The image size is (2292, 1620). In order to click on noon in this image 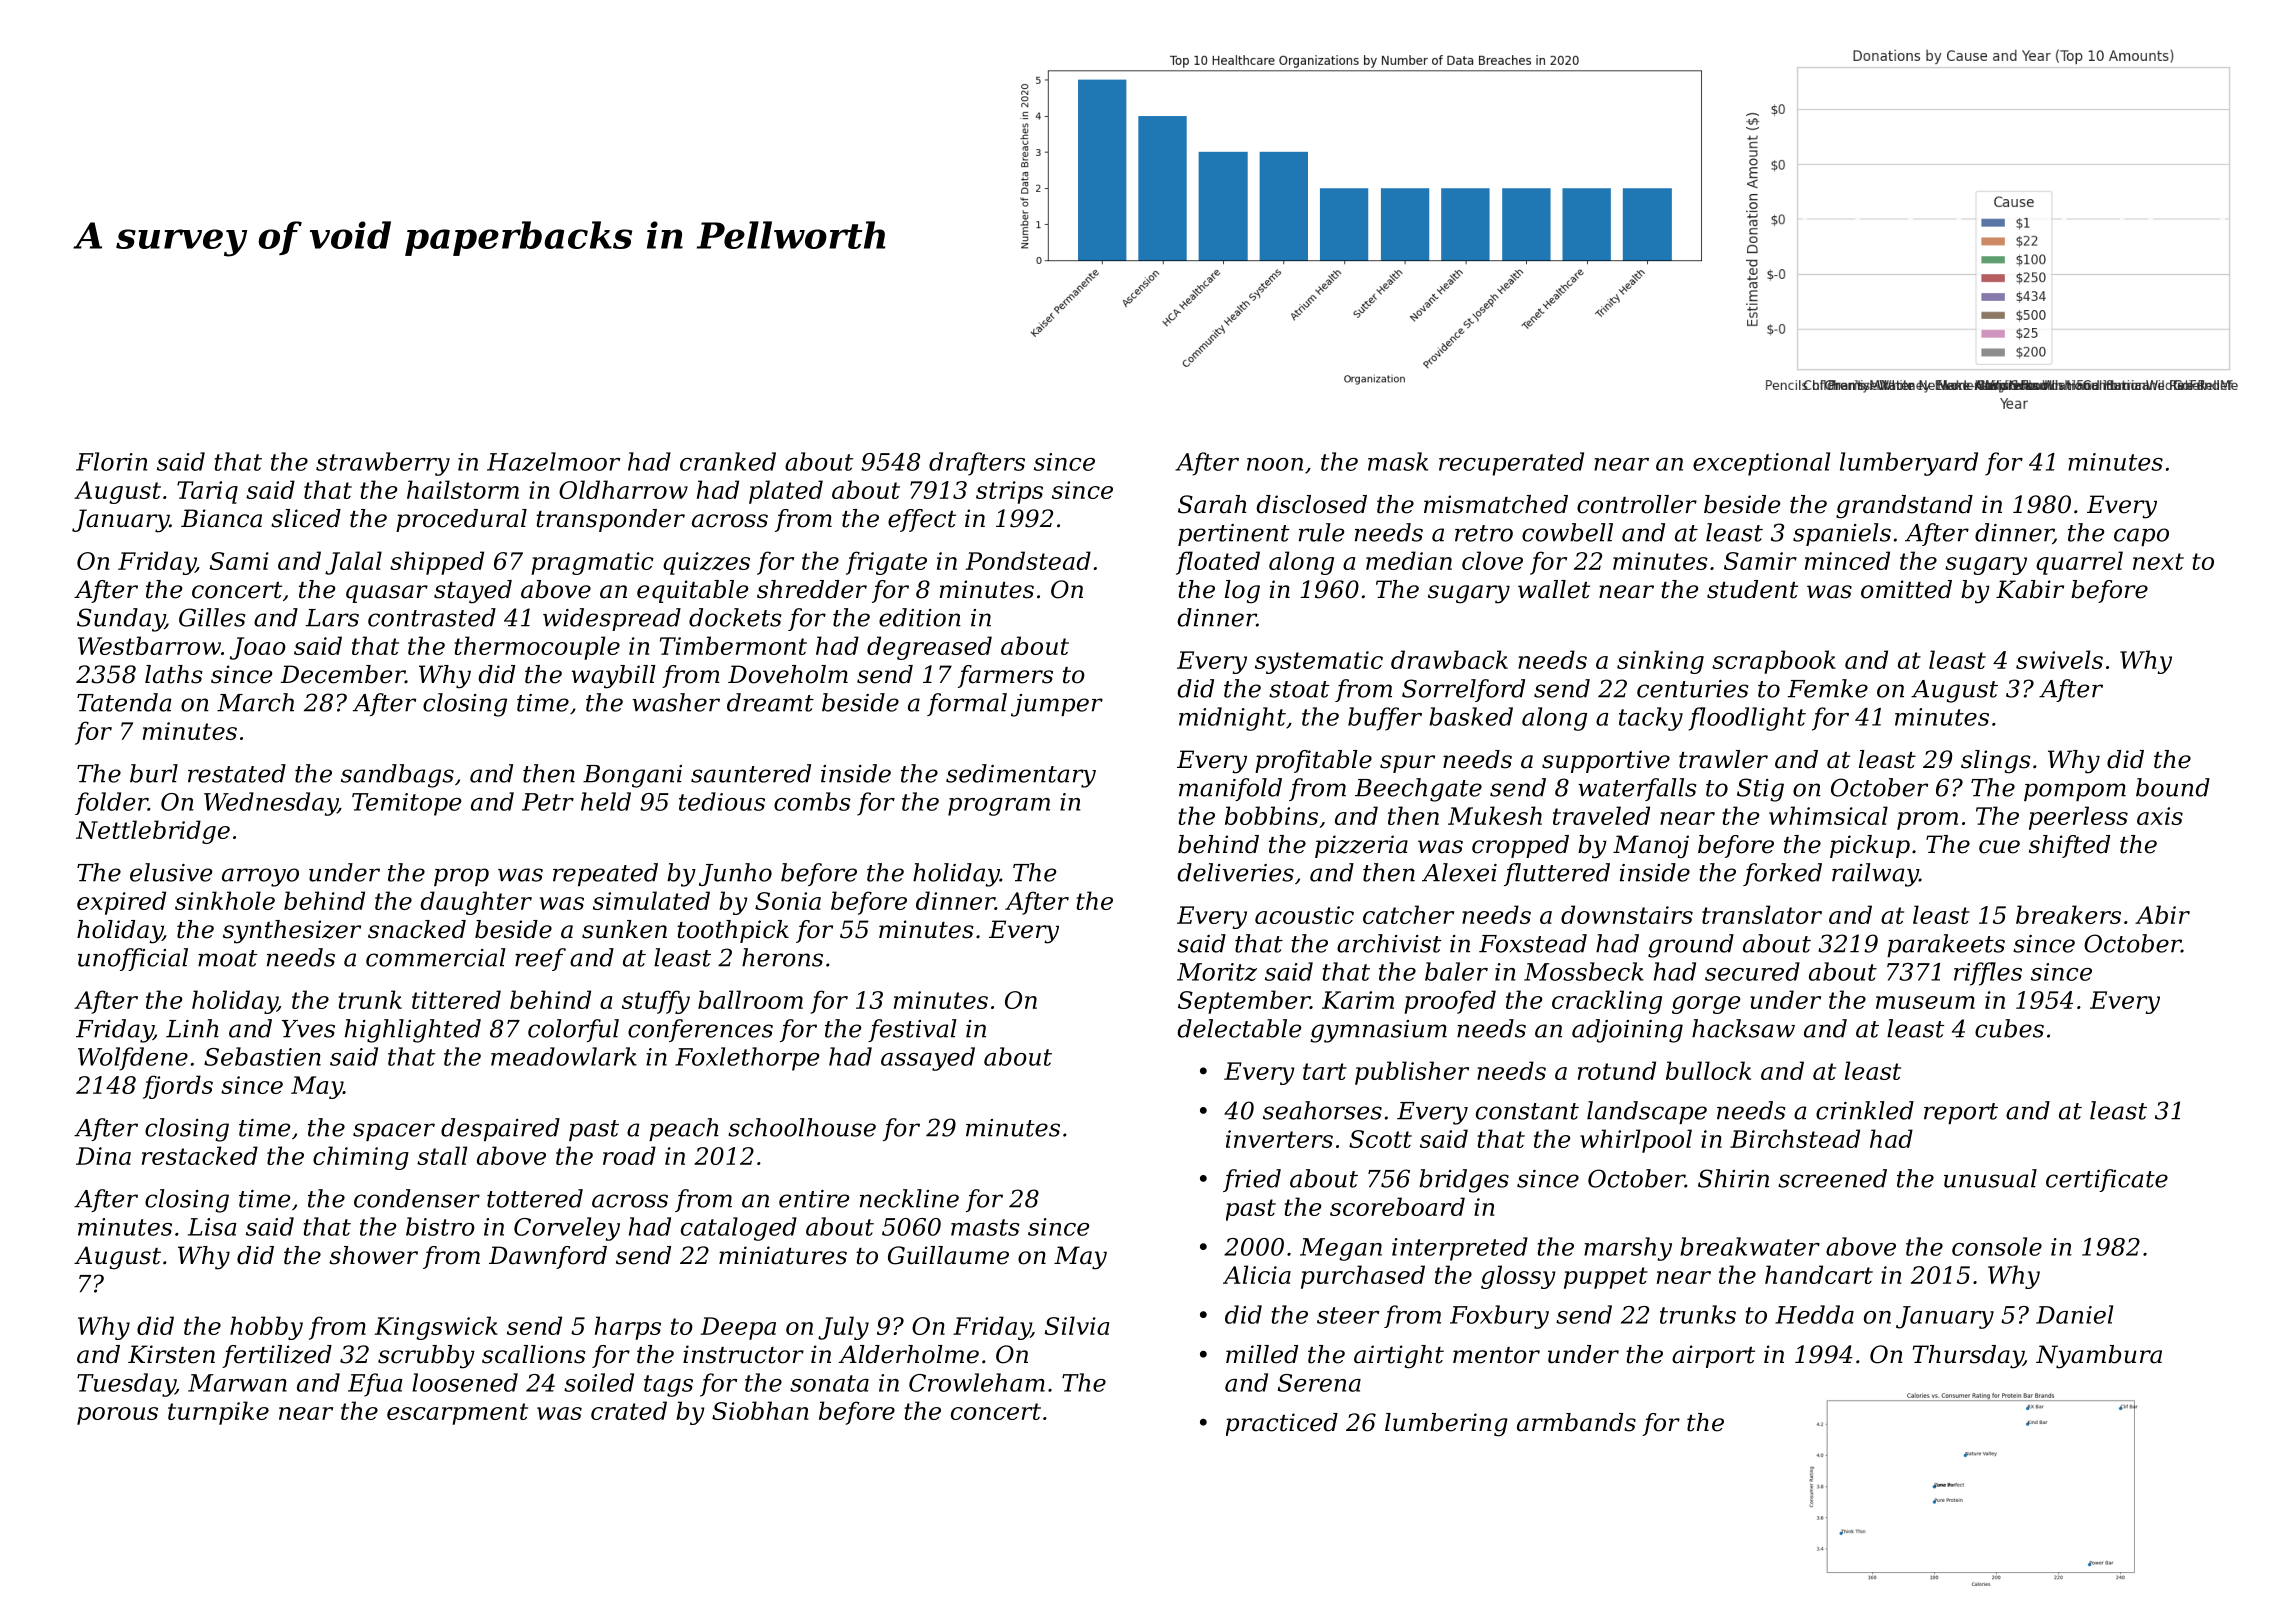, I will do `click(1275, 464)`.
